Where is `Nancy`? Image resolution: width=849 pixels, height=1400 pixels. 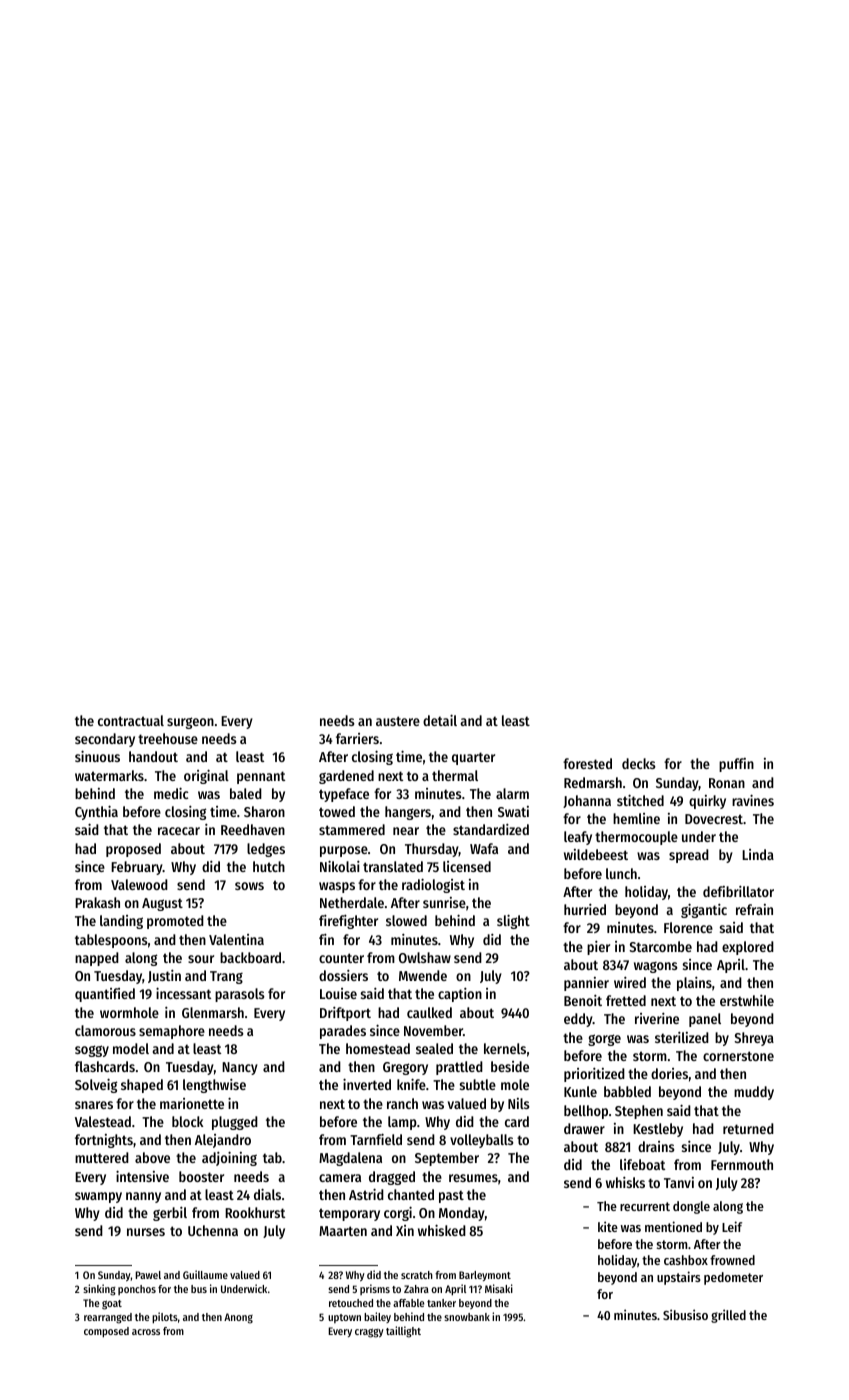 Nancy is located at coordinates (240, 1068).
